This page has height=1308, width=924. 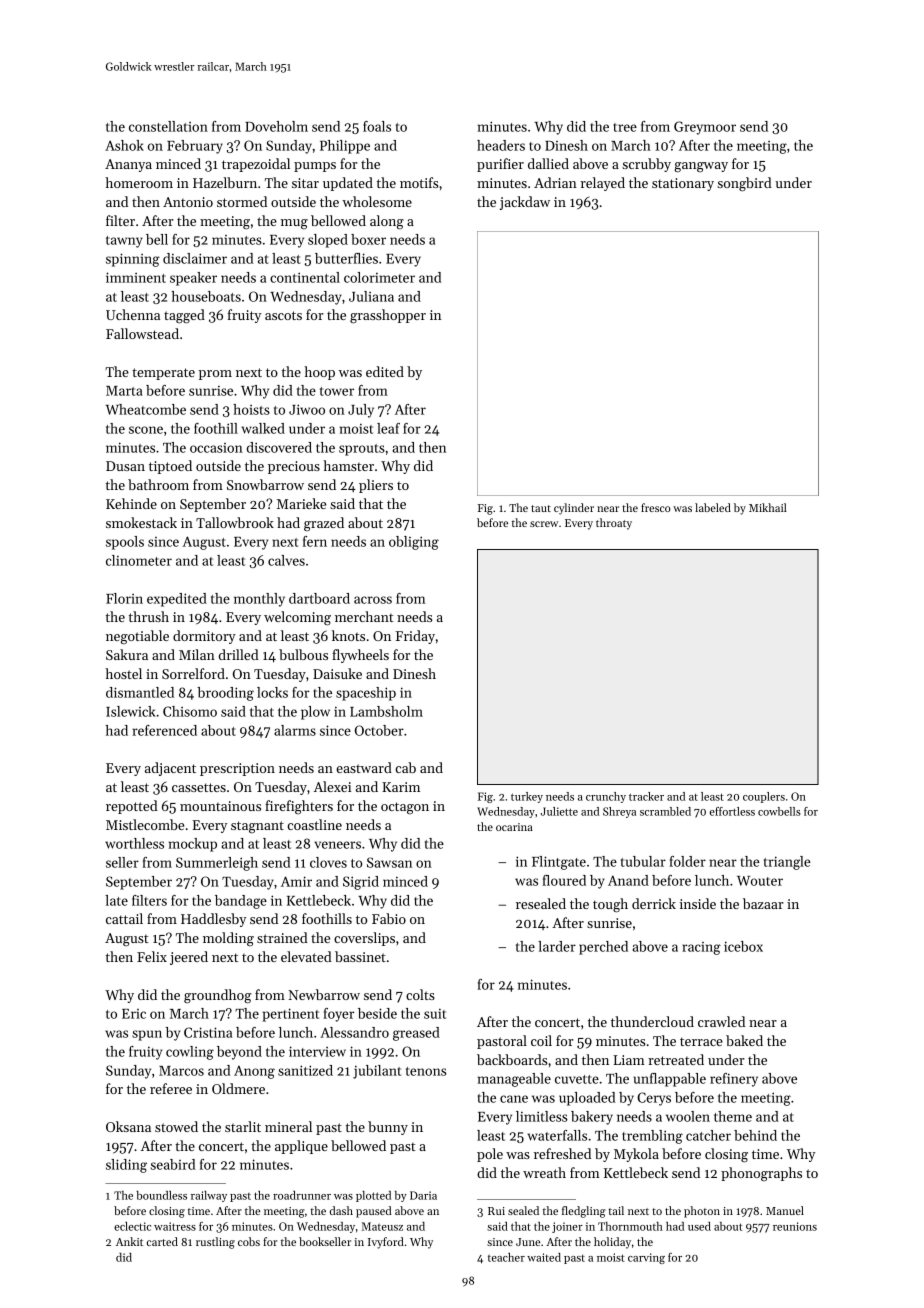 I want to click on pole, so click(x=490, y=1155).
